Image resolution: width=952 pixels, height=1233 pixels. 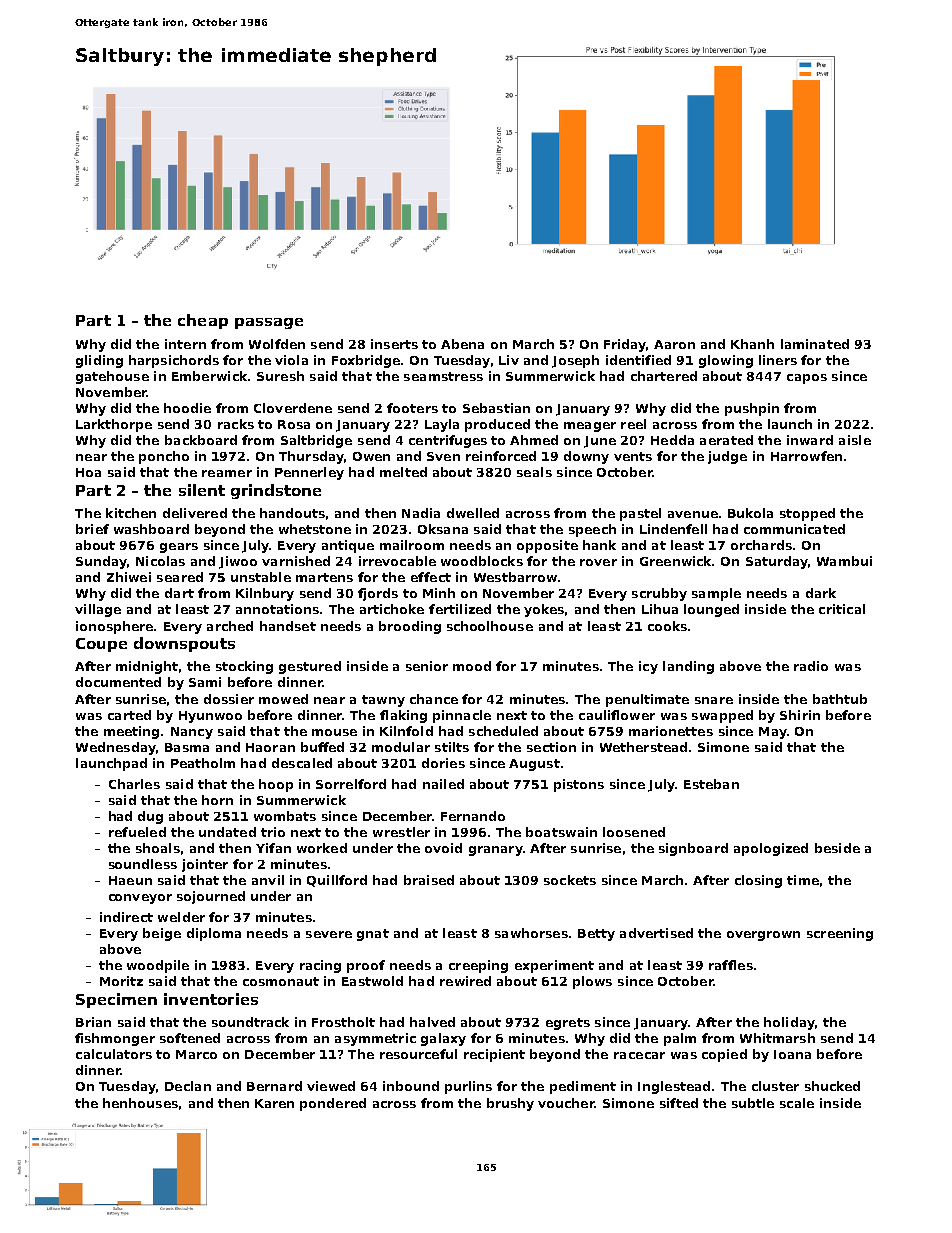 I want to click on Hyunwoo, so click(x=210, y=717).
